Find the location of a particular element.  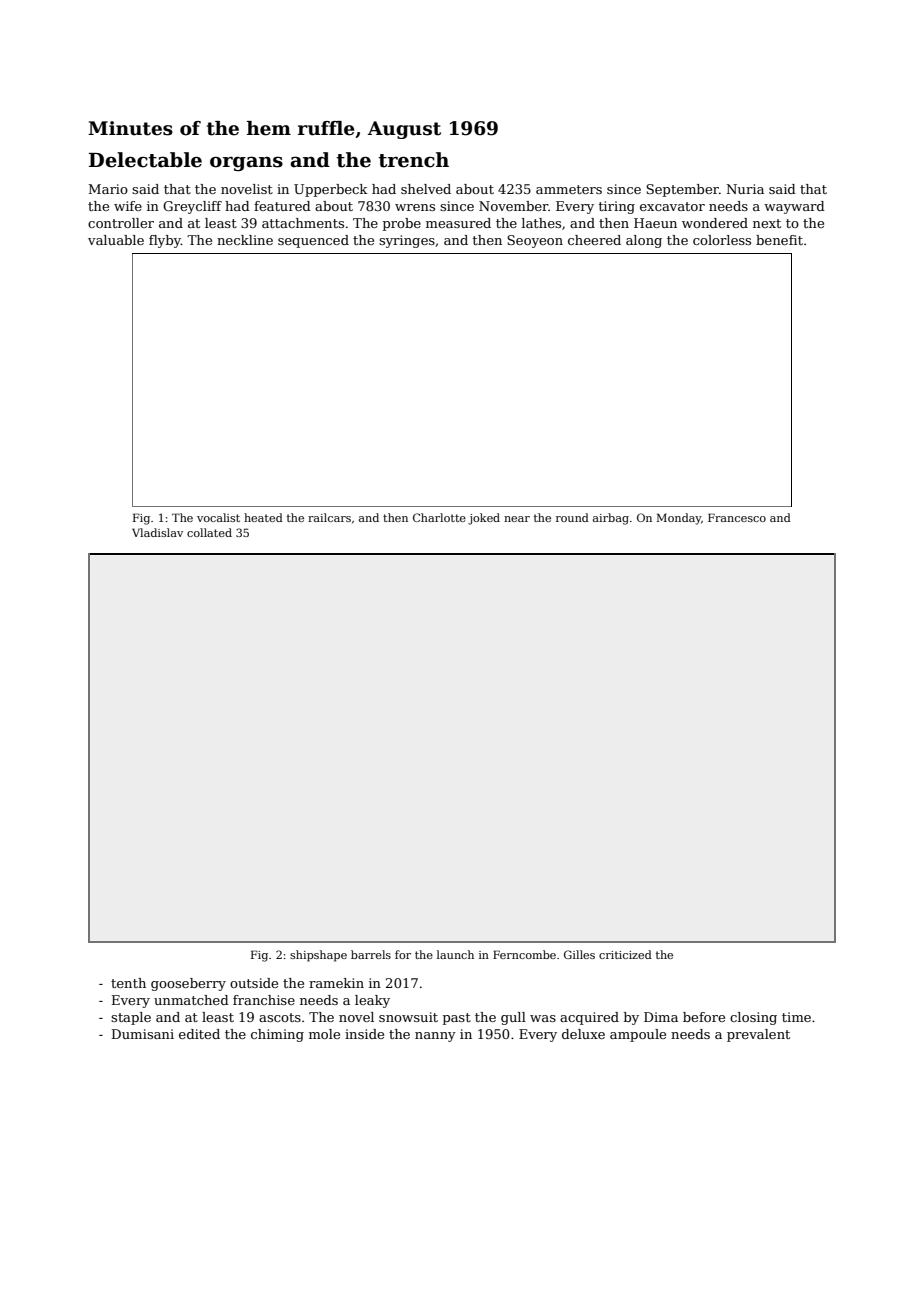

Vladislav is located at coordinates (157, 532).
